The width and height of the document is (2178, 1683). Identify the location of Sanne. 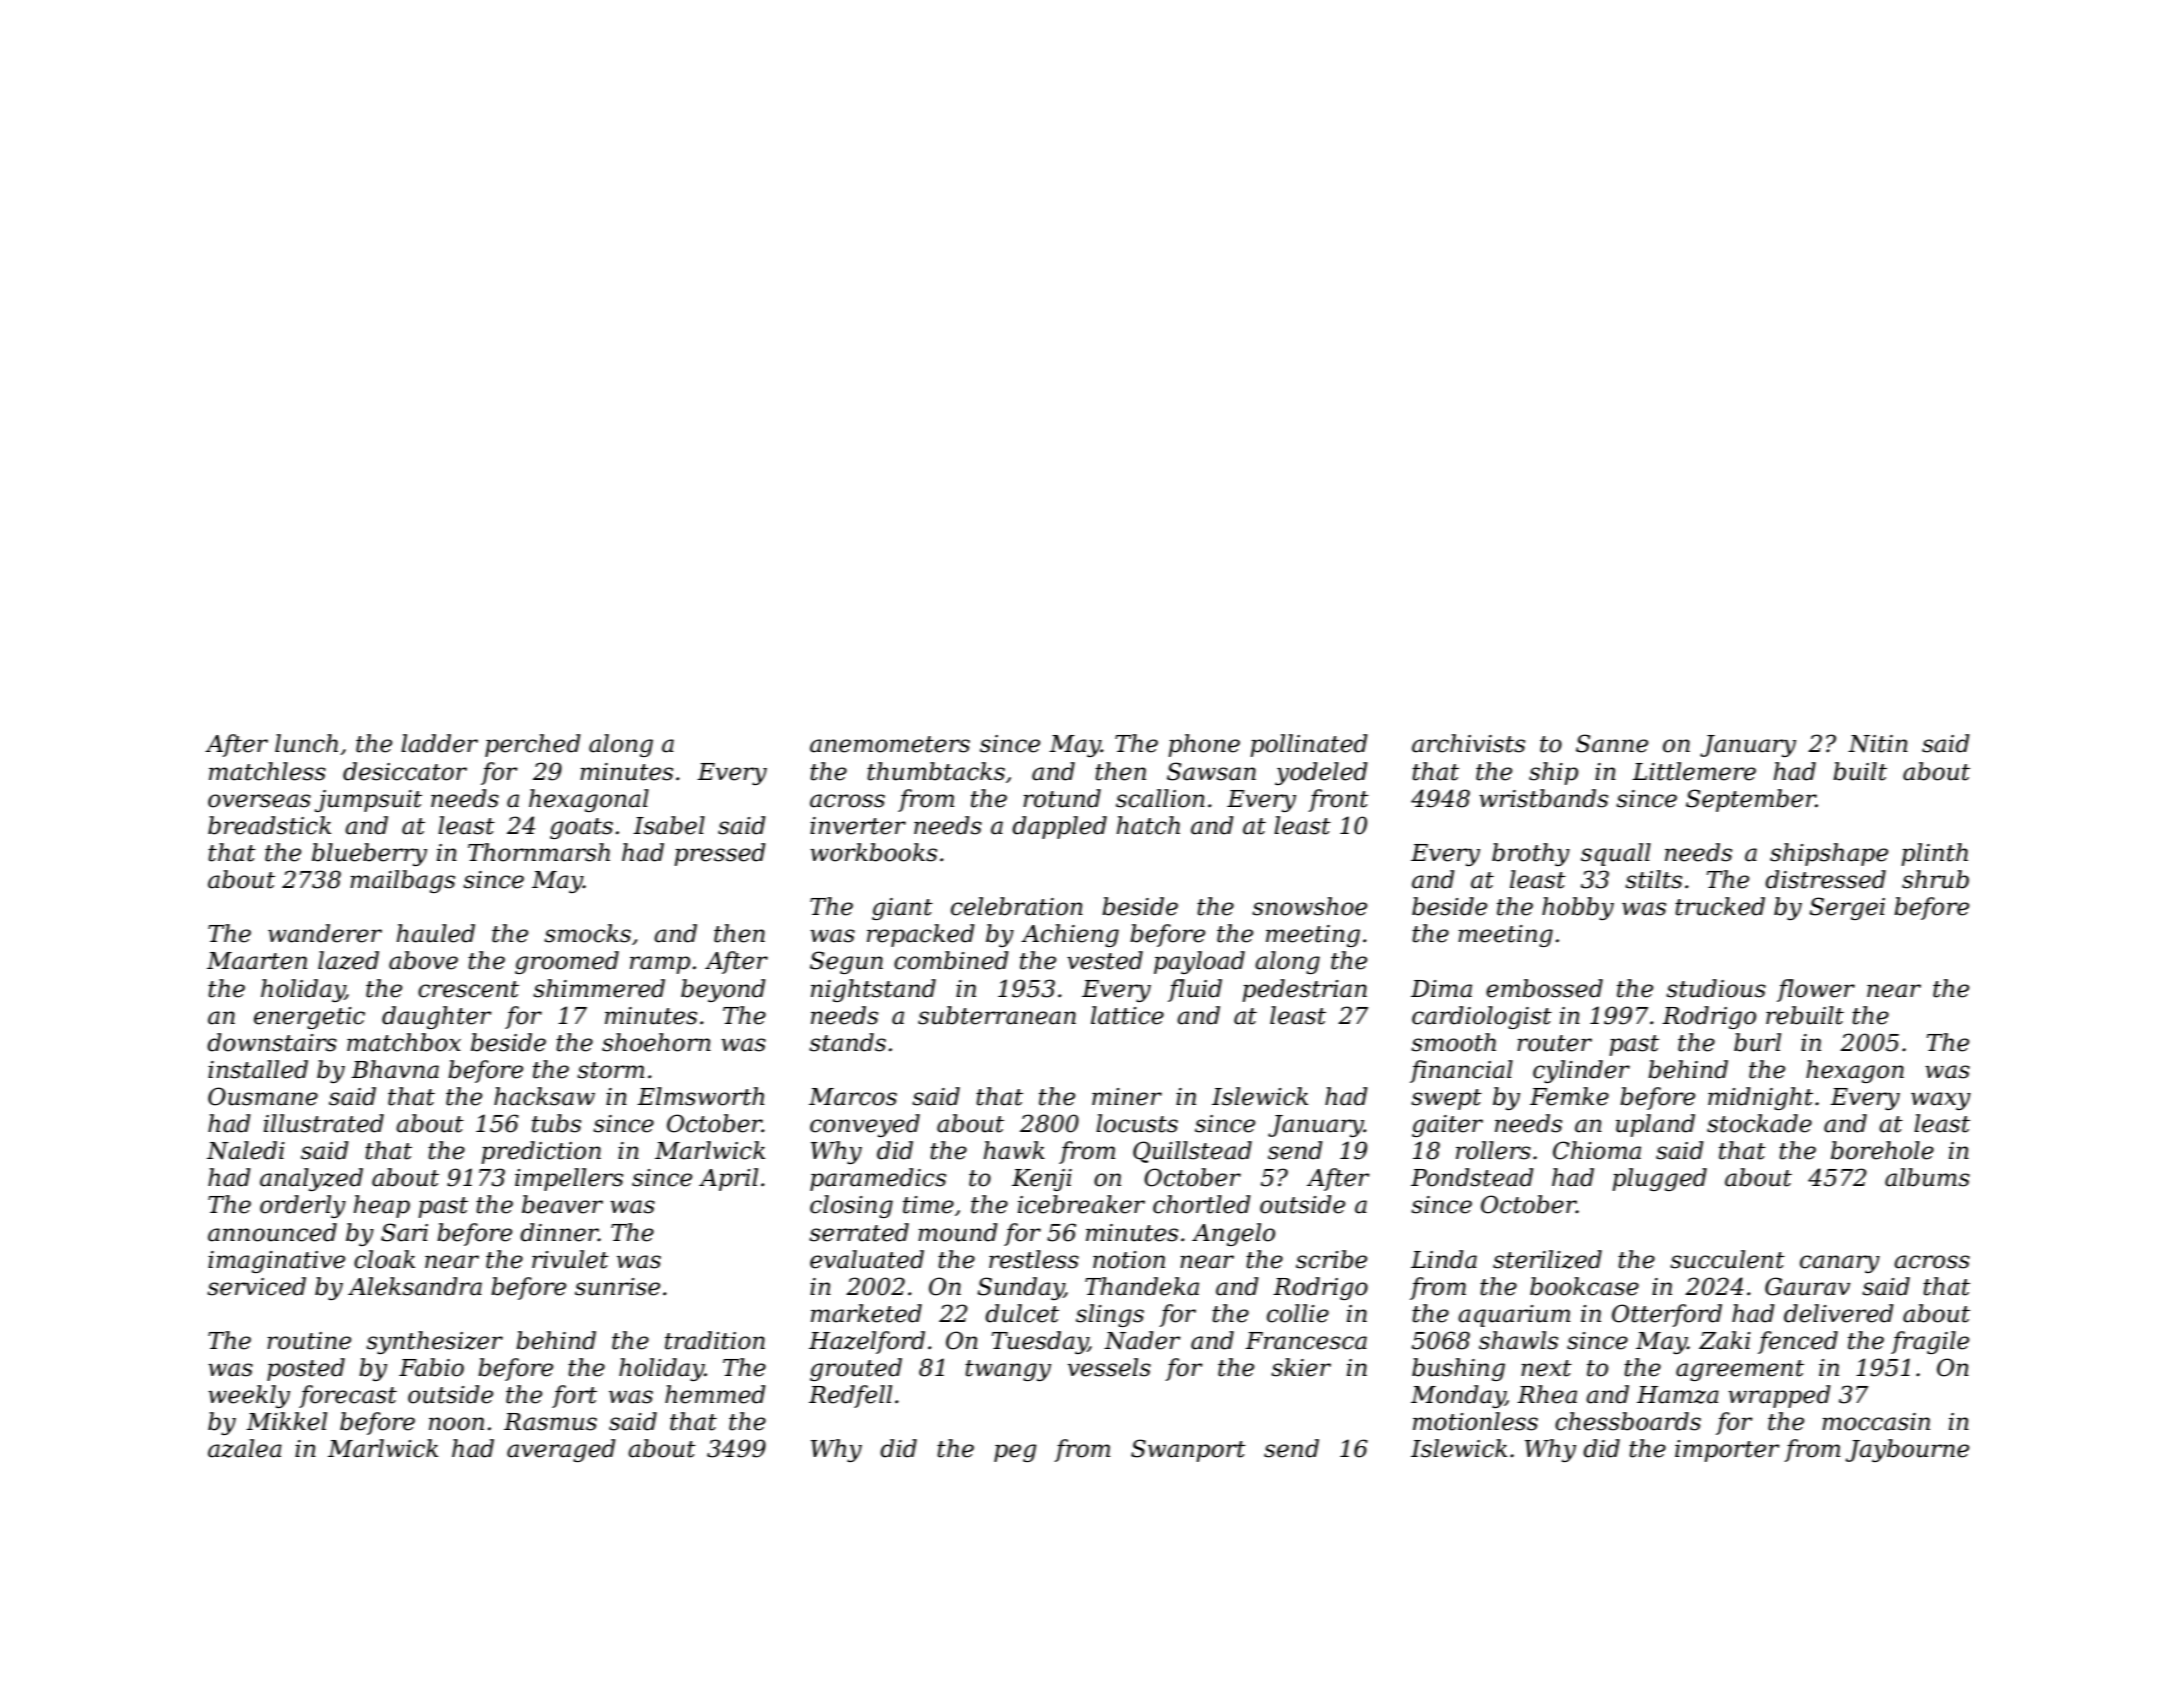
(1612, 743).
